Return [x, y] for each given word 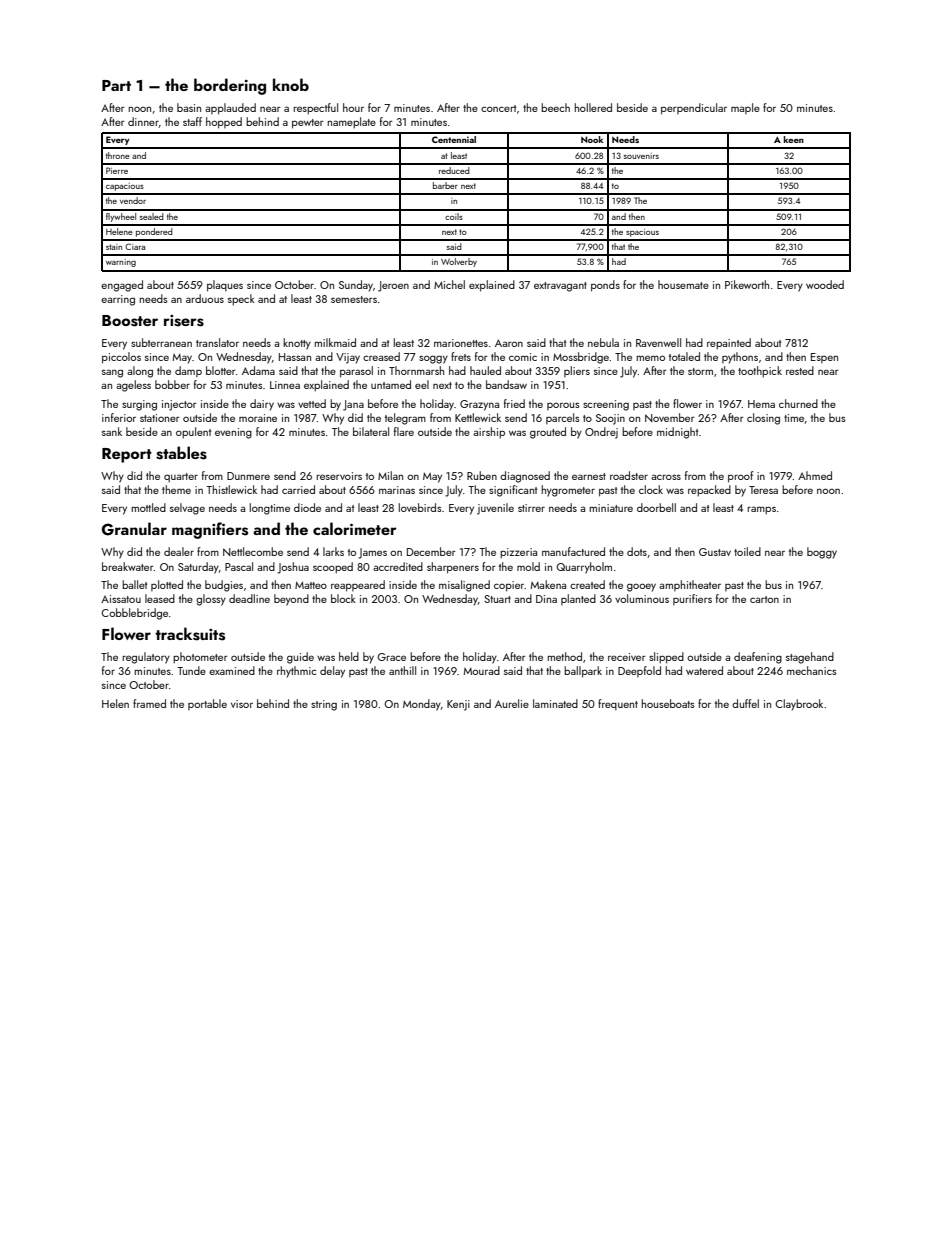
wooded [825, 284]
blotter [221, 370]
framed [149, 703]
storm [700, 371]
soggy [433, 359]
